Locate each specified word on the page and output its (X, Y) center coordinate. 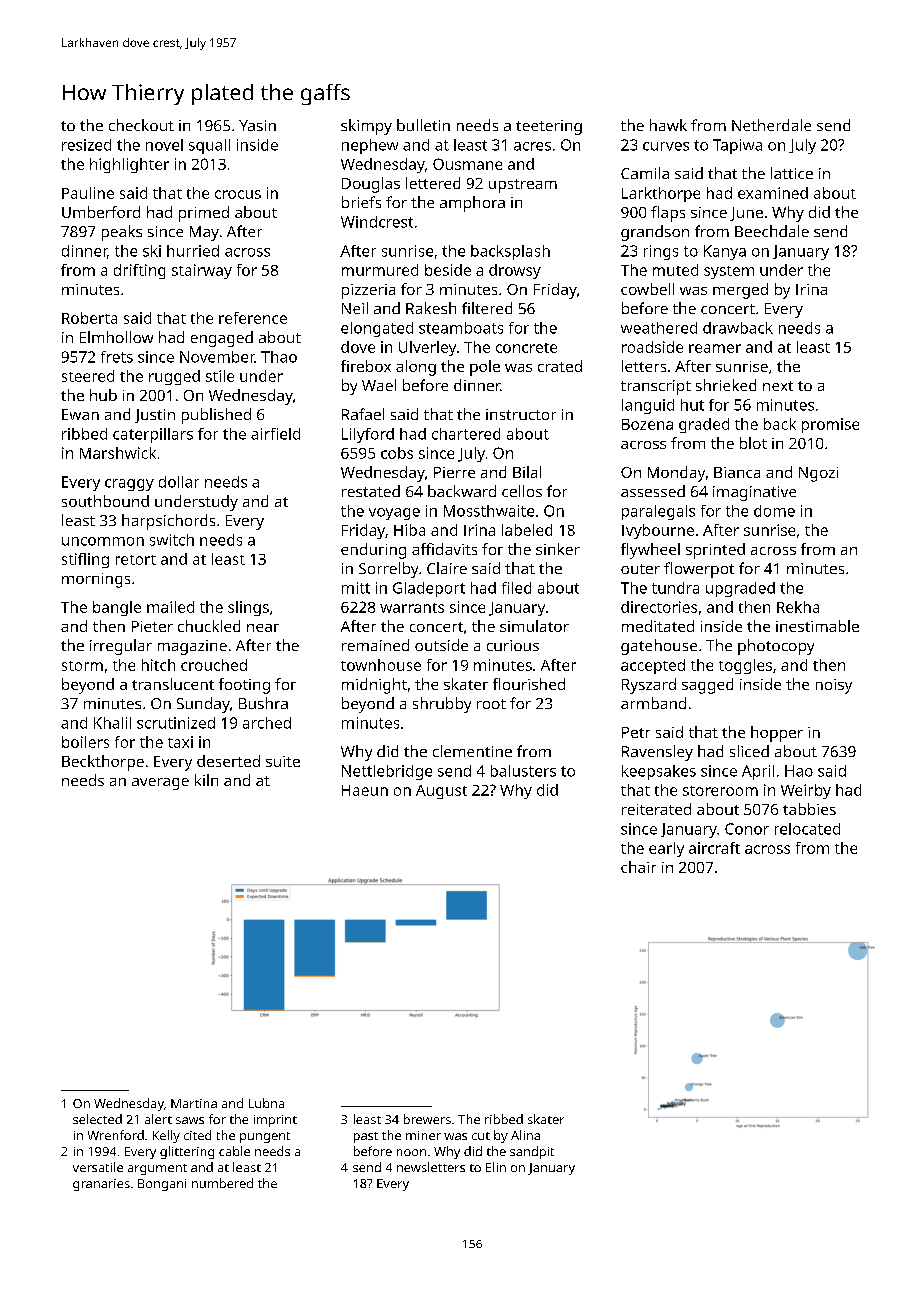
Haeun (365, 790)
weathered (659, 328)
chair (638, 867)
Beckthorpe (103, 763)
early (666, 849)
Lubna (266, 1103)
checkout (141, 125)
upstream (523, 186)
